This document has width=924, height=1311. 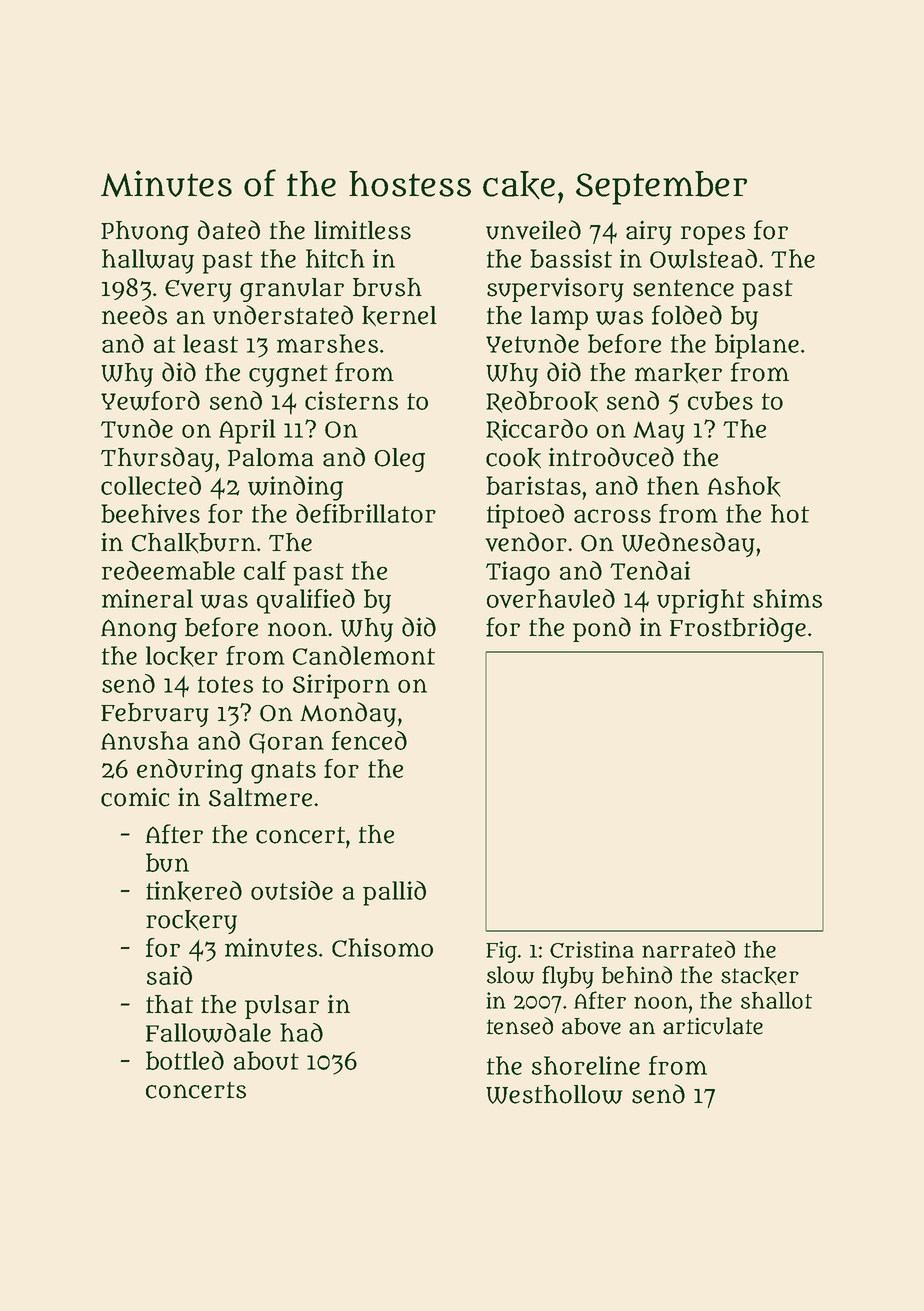 I want to click on Chisomo, so click(x=382, y=947).
